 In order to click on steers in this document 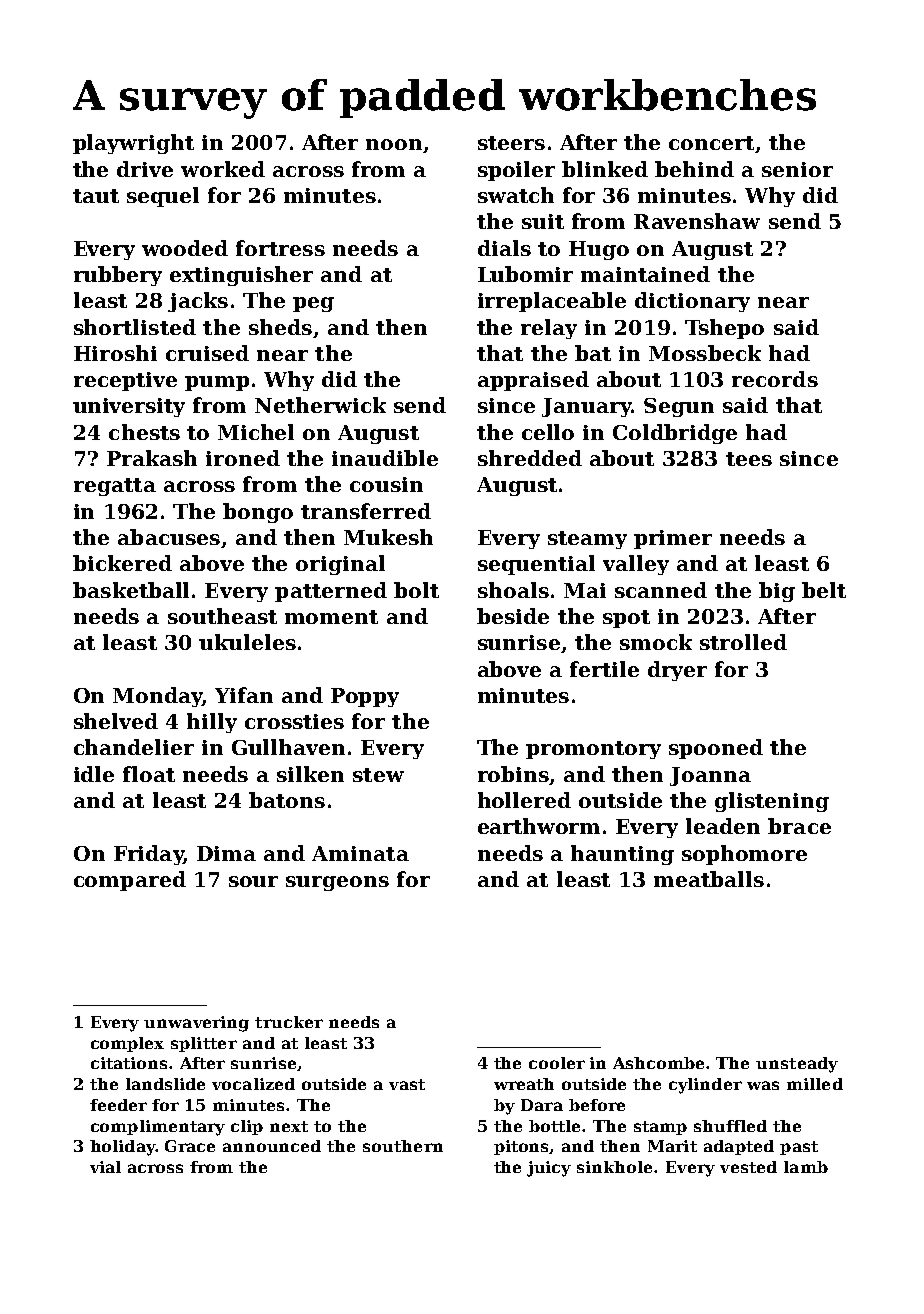, I will do `click(511, 143)`.
